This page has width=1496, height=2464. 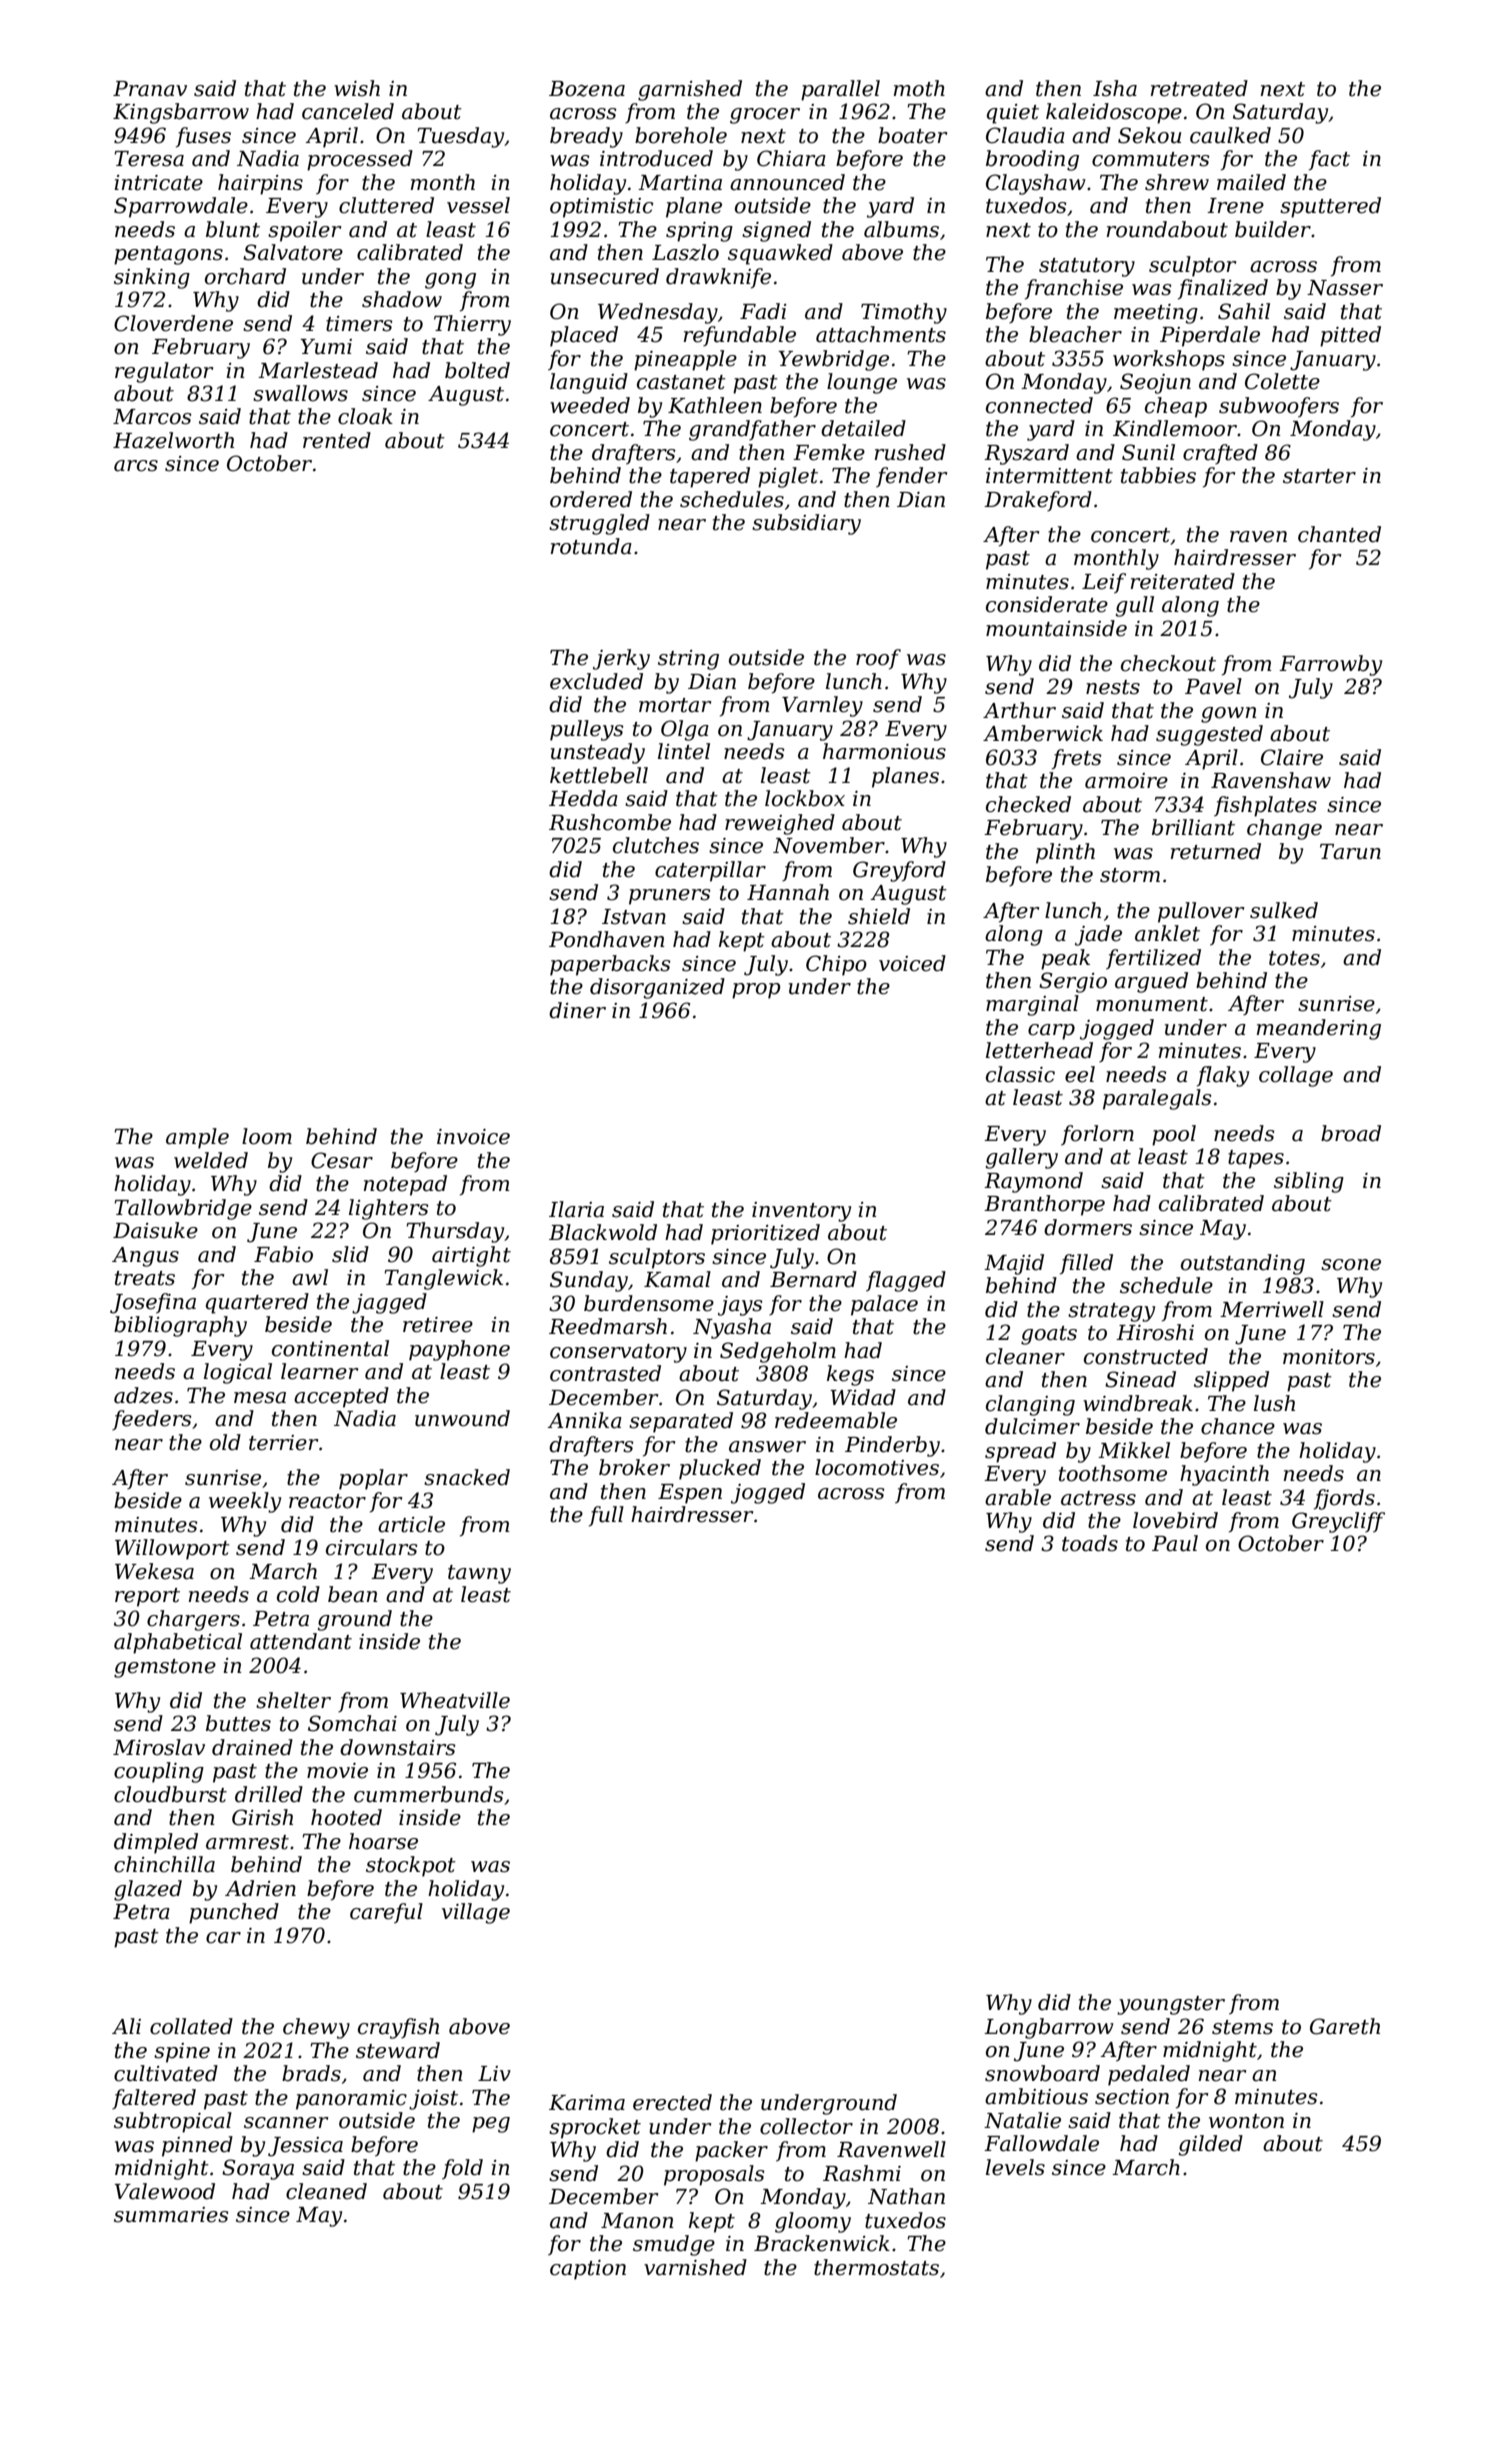 What do you see at coordinates (197, 1138) in the page?
I see `ample` at bounding box center [197, 1138].
